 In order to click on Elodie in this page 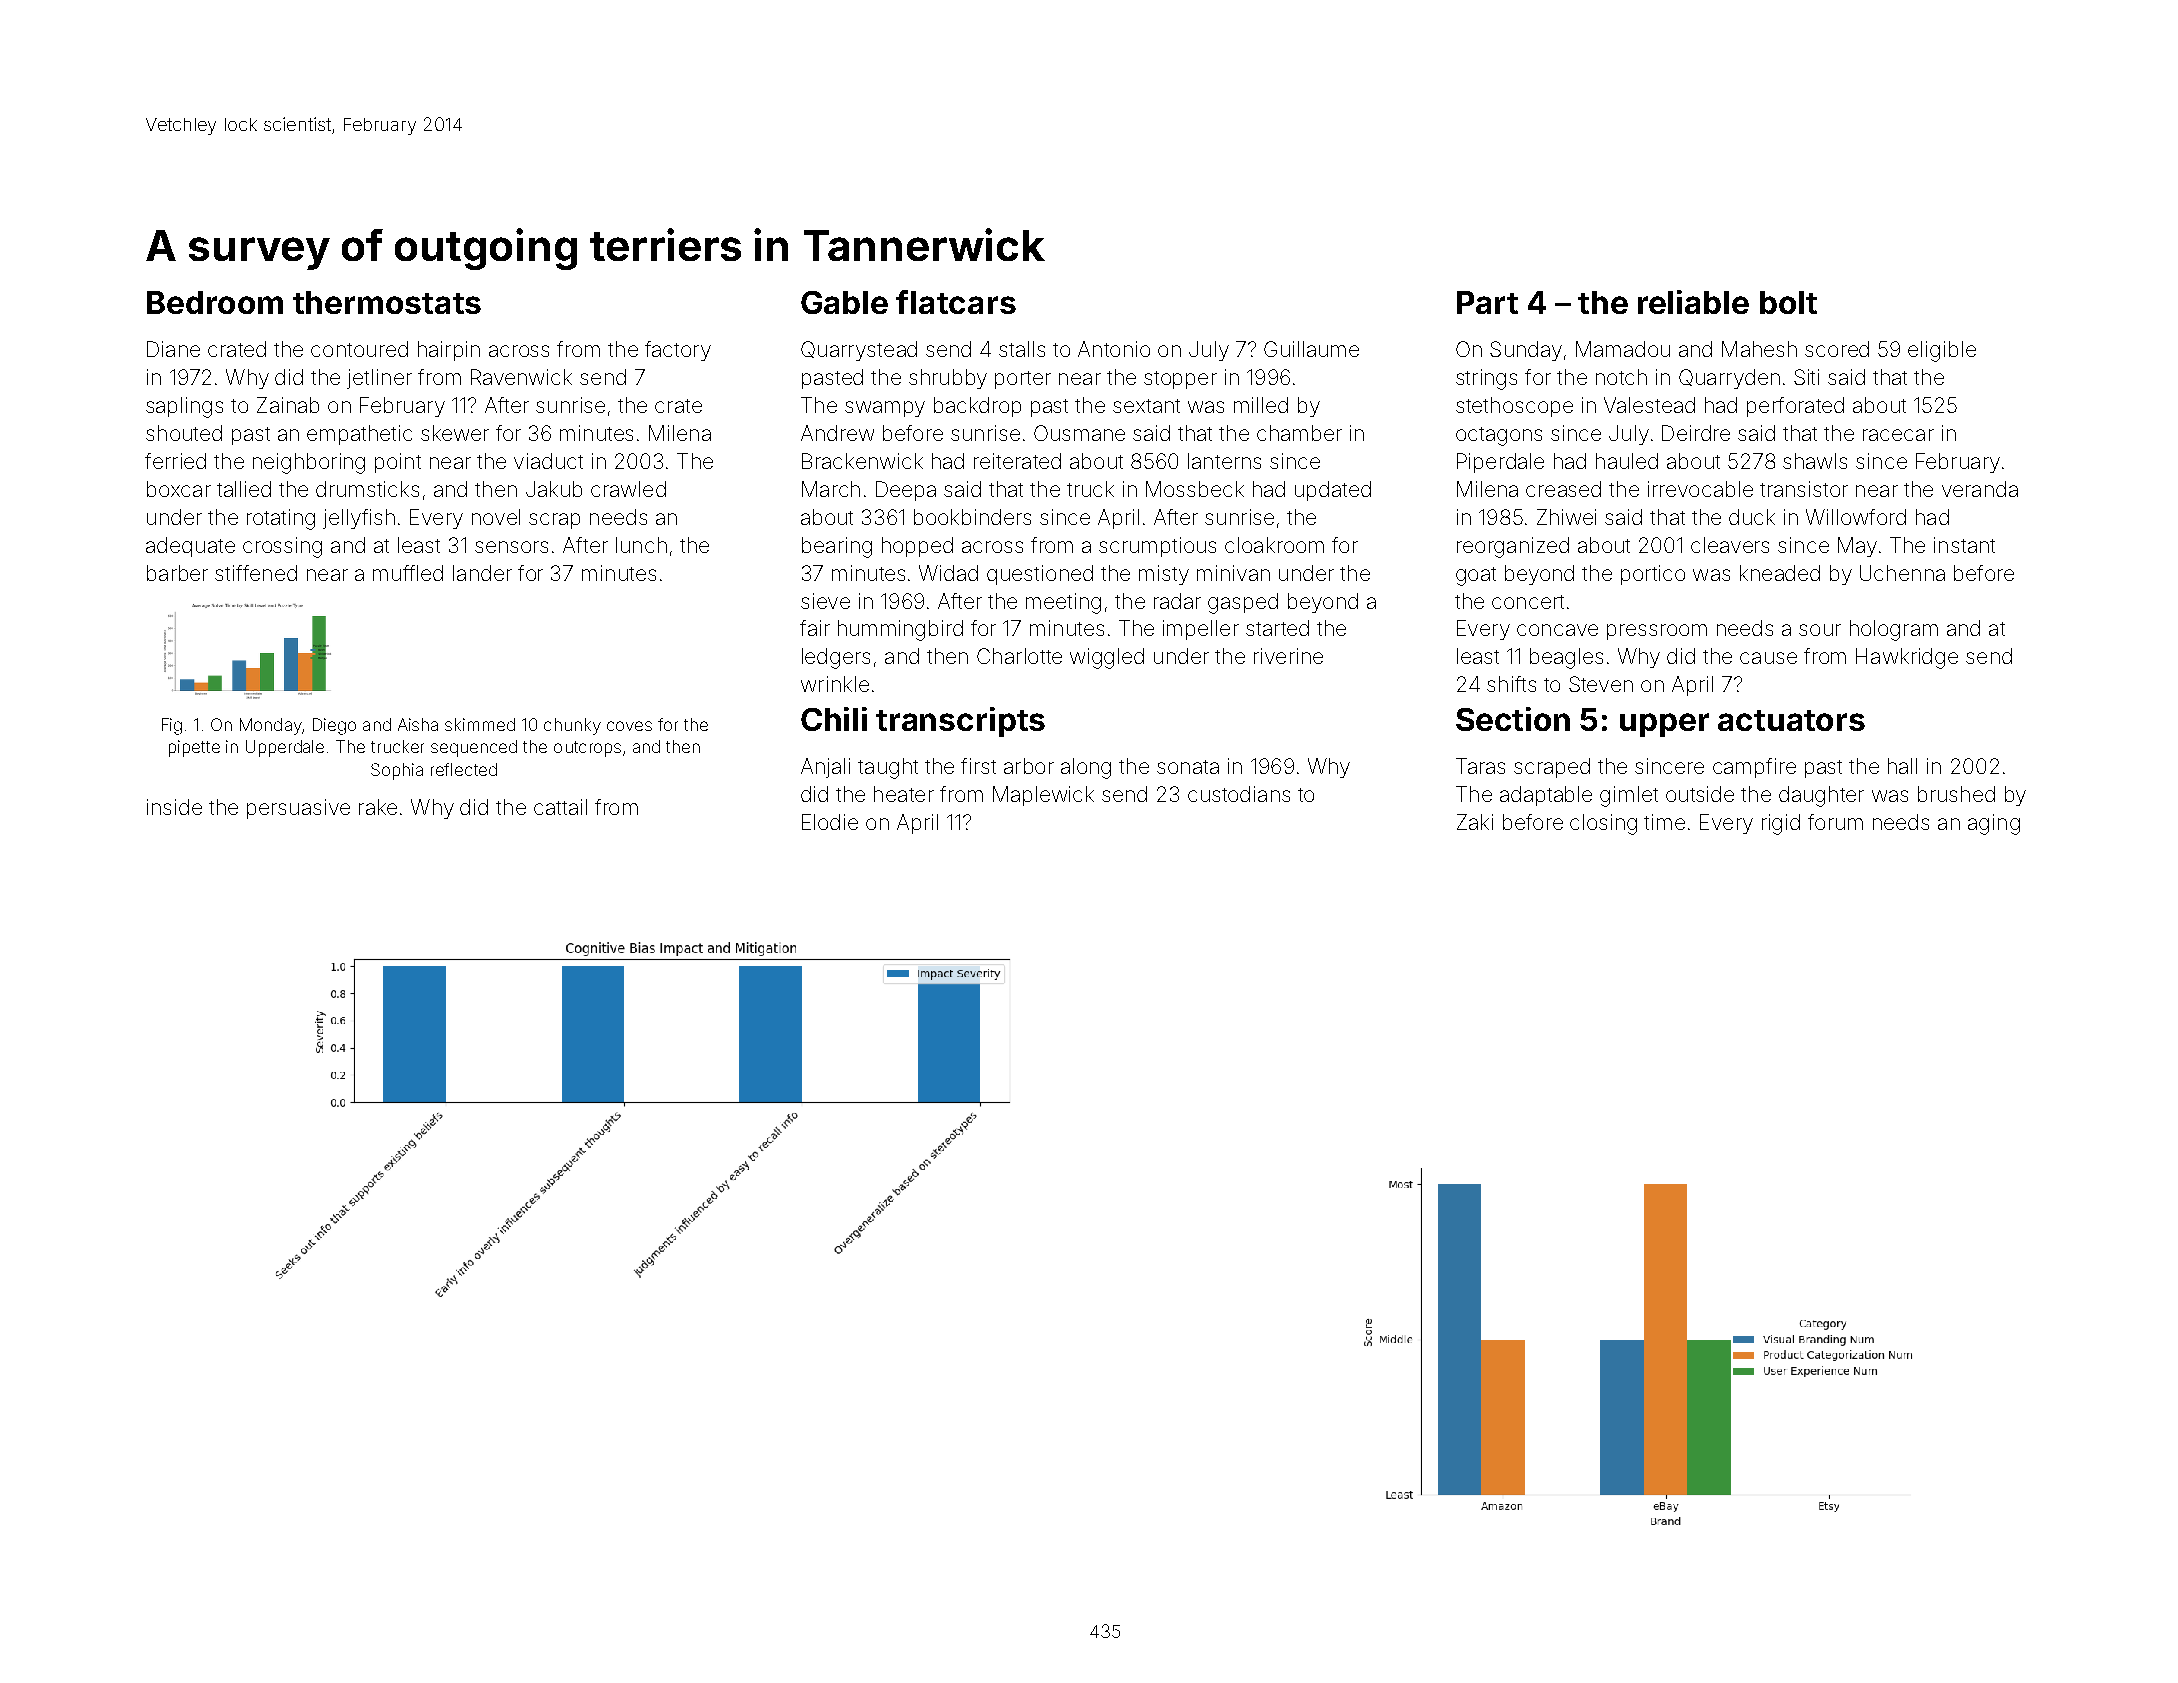, I will do `click(830, 822)`.
